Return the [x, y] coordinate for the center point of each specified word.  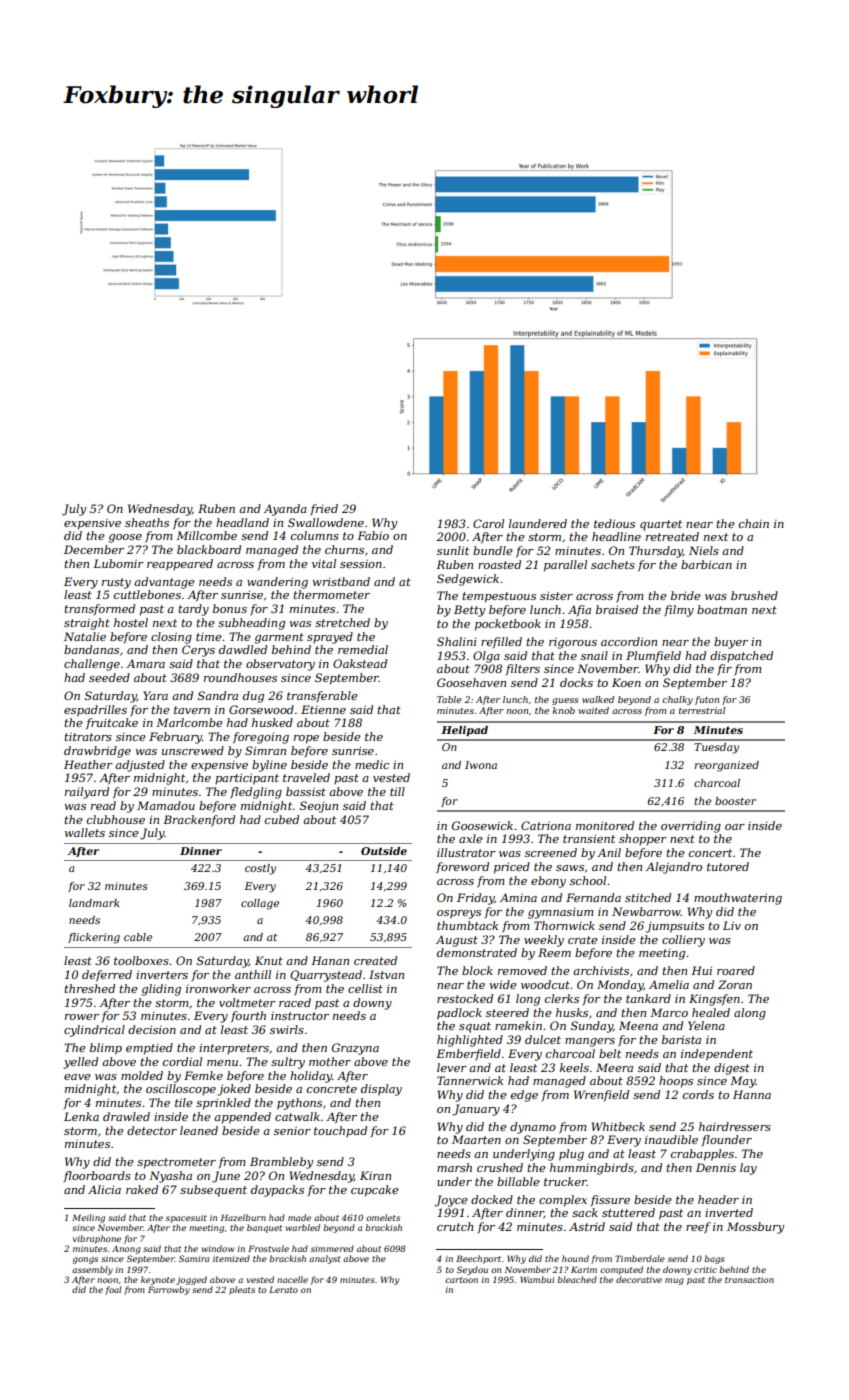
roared [736, 970]
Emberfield [468, 1055]
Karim [584, 1269]
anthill [253, 974]
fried [324, 510]
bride [686, 595]
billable [518, 1181]
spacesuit [186, 1219]
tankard [648, 998]
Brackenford [199, 821]
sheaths [147, 522]
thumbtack [467, 925]
